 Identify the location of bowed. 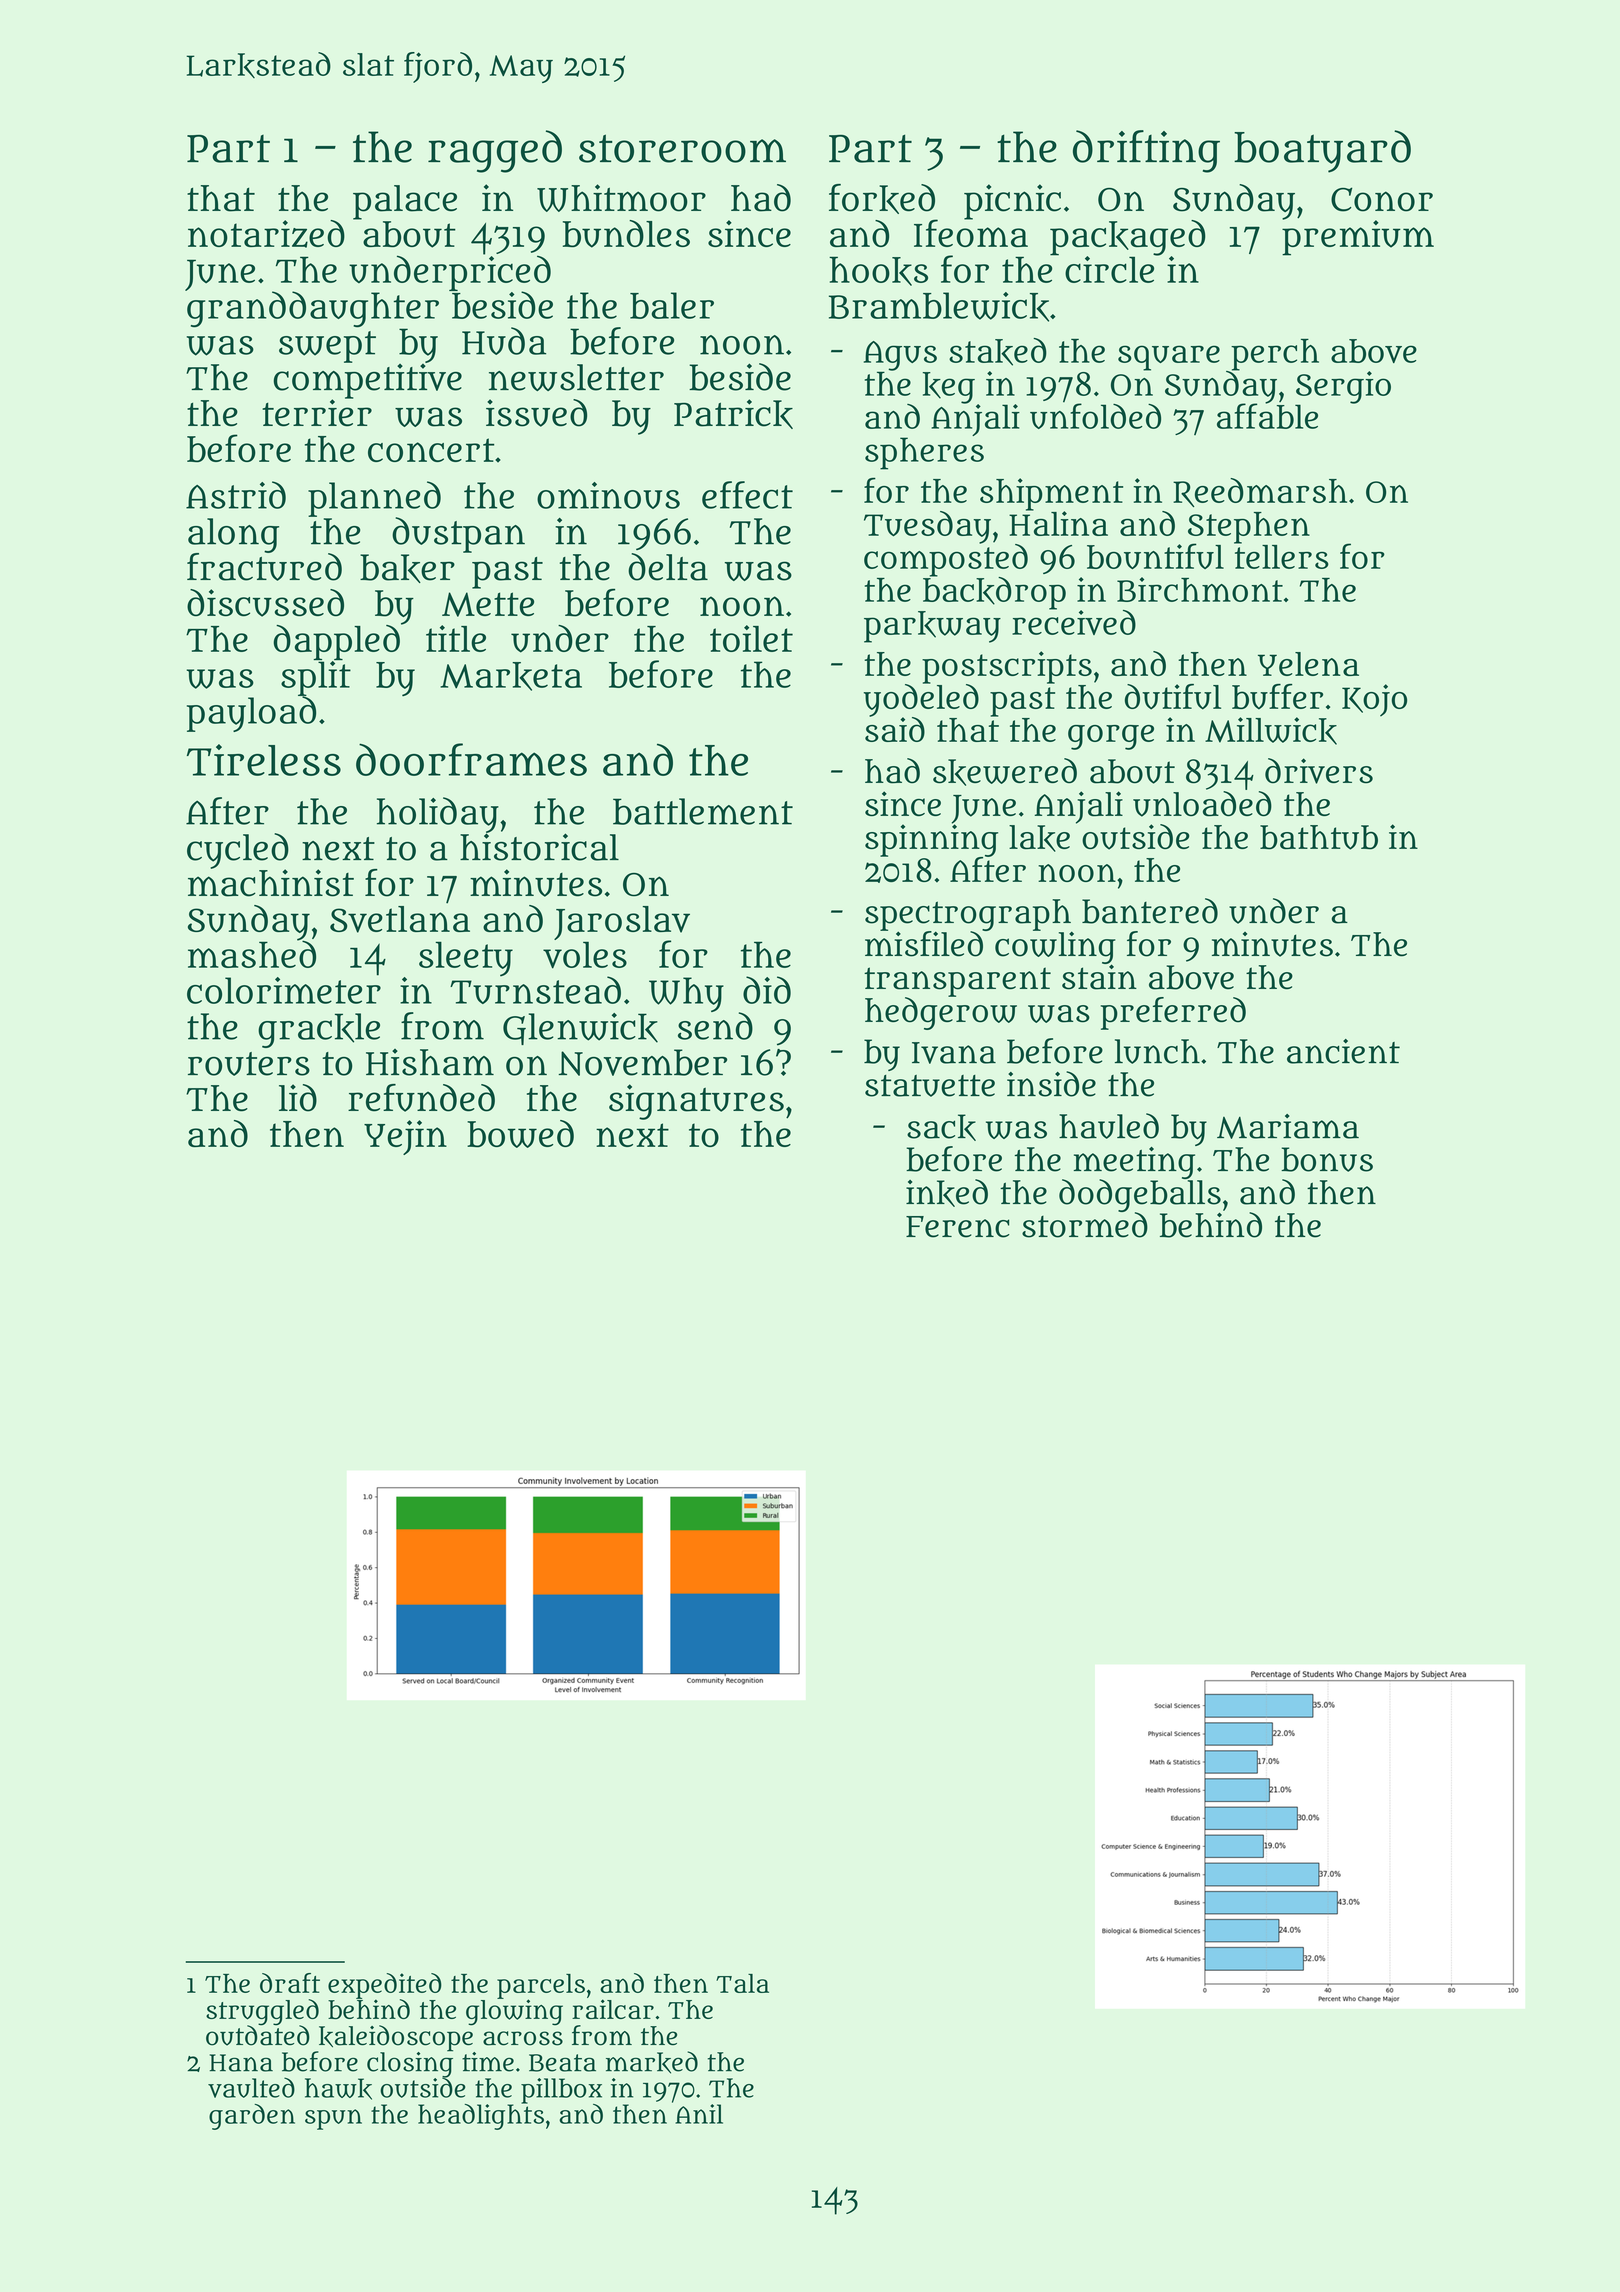
(520, 1134).
